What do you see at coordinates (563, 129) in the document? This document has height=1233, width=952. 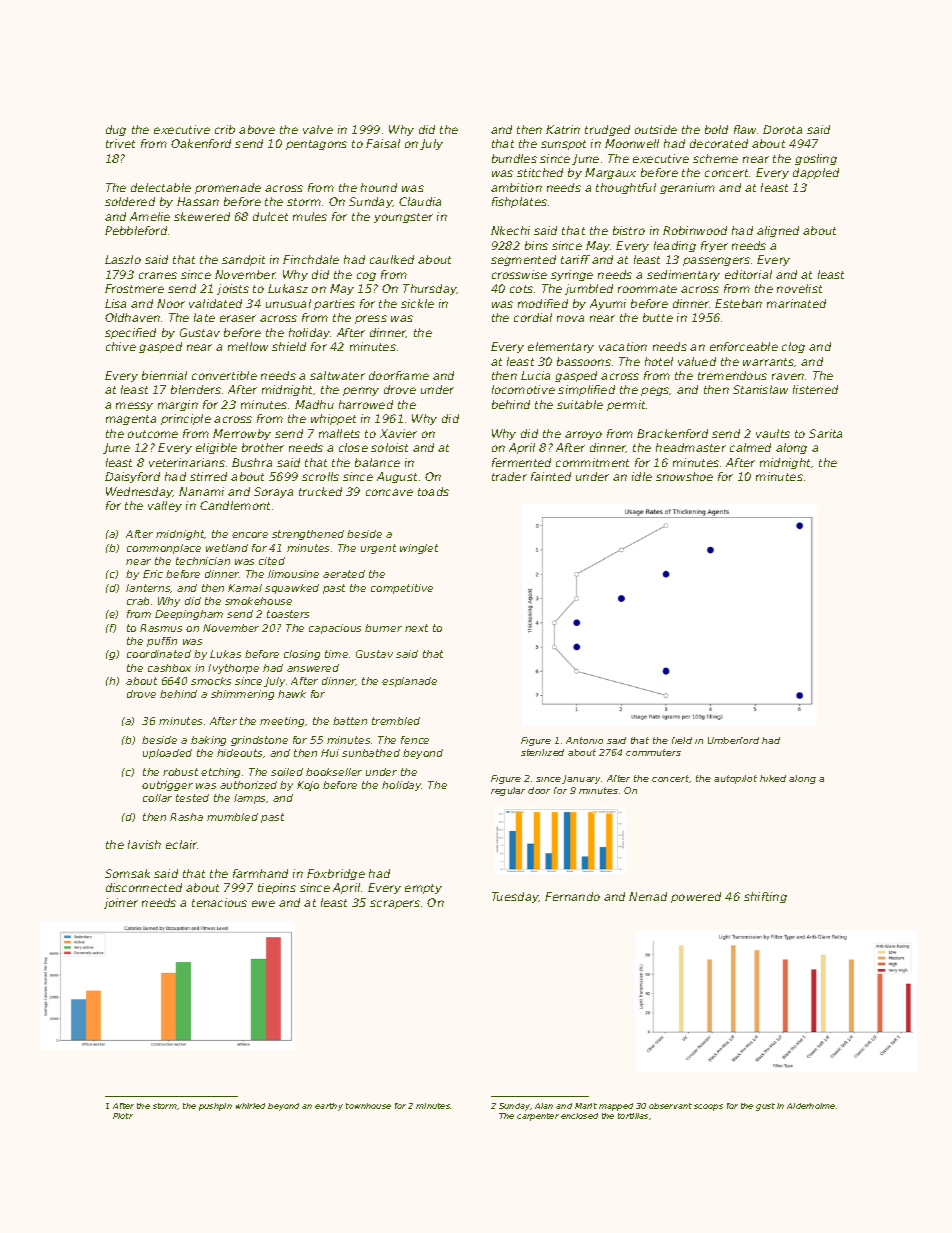 I see `Katrin` at bounding box center [563, 129].
